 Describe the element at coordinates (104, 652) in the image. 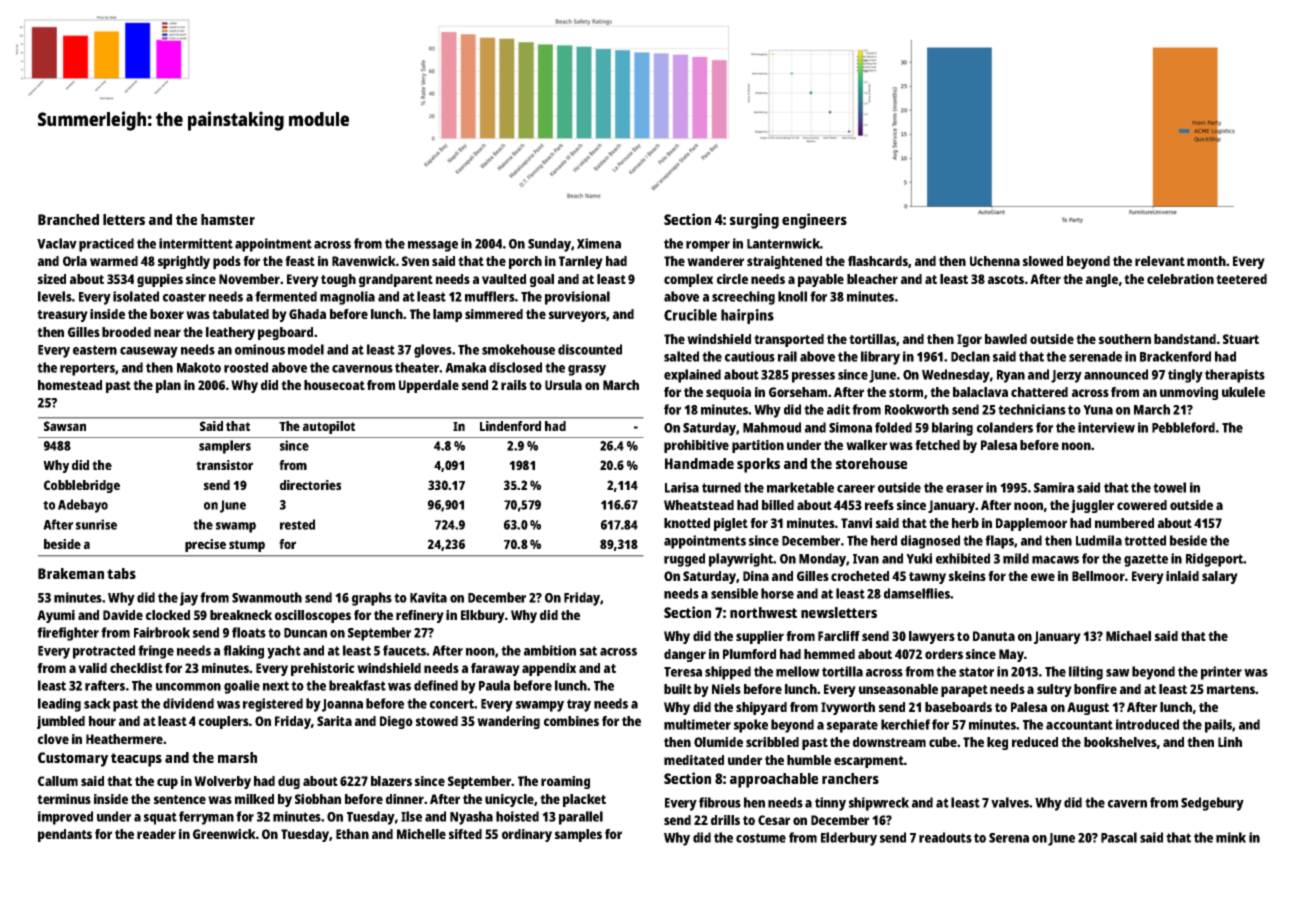

I see `protracted` at that location.
